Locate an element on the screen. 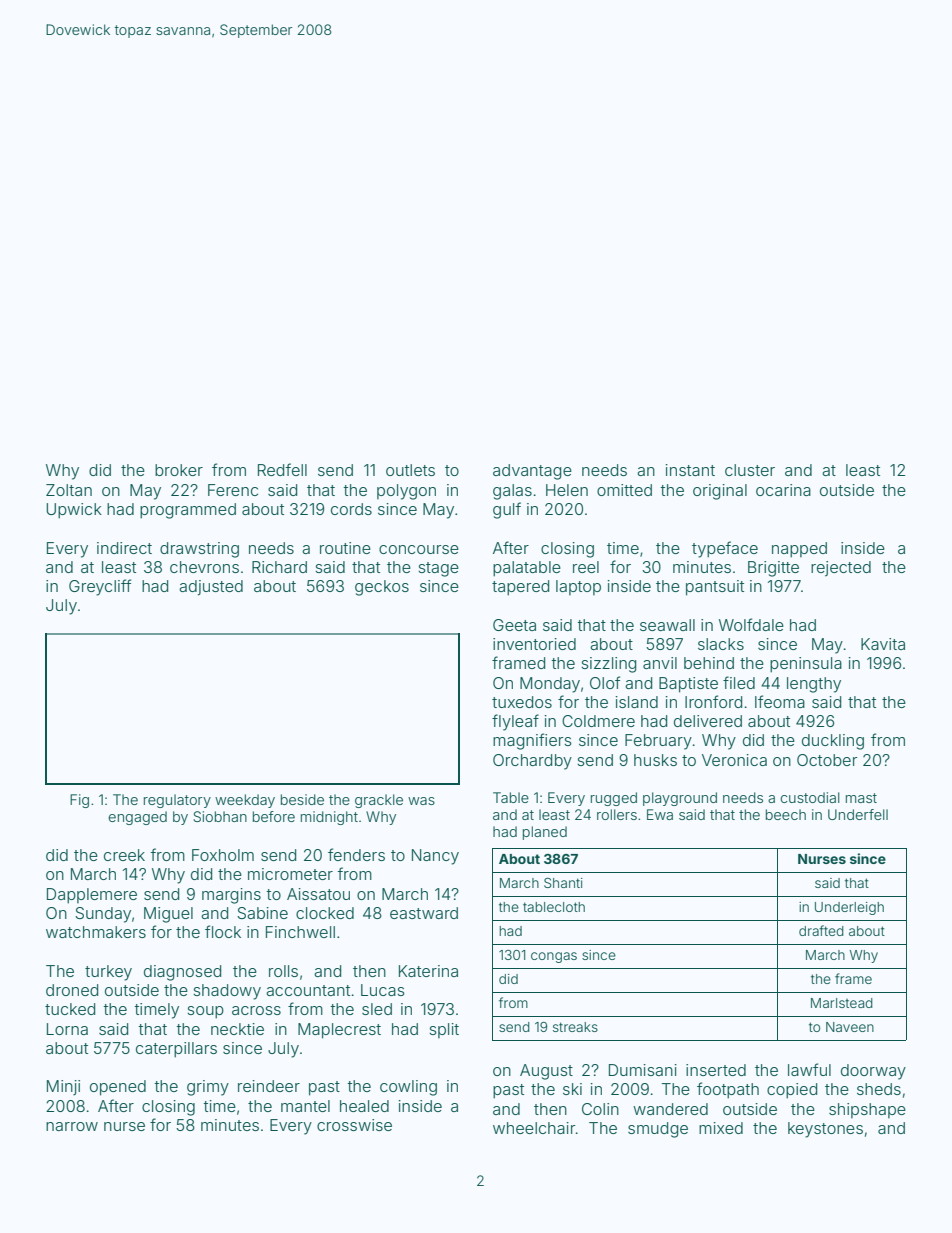 The height and width of the screenshot is (1233, 952). engaged is located at coordinates (137, 818).
